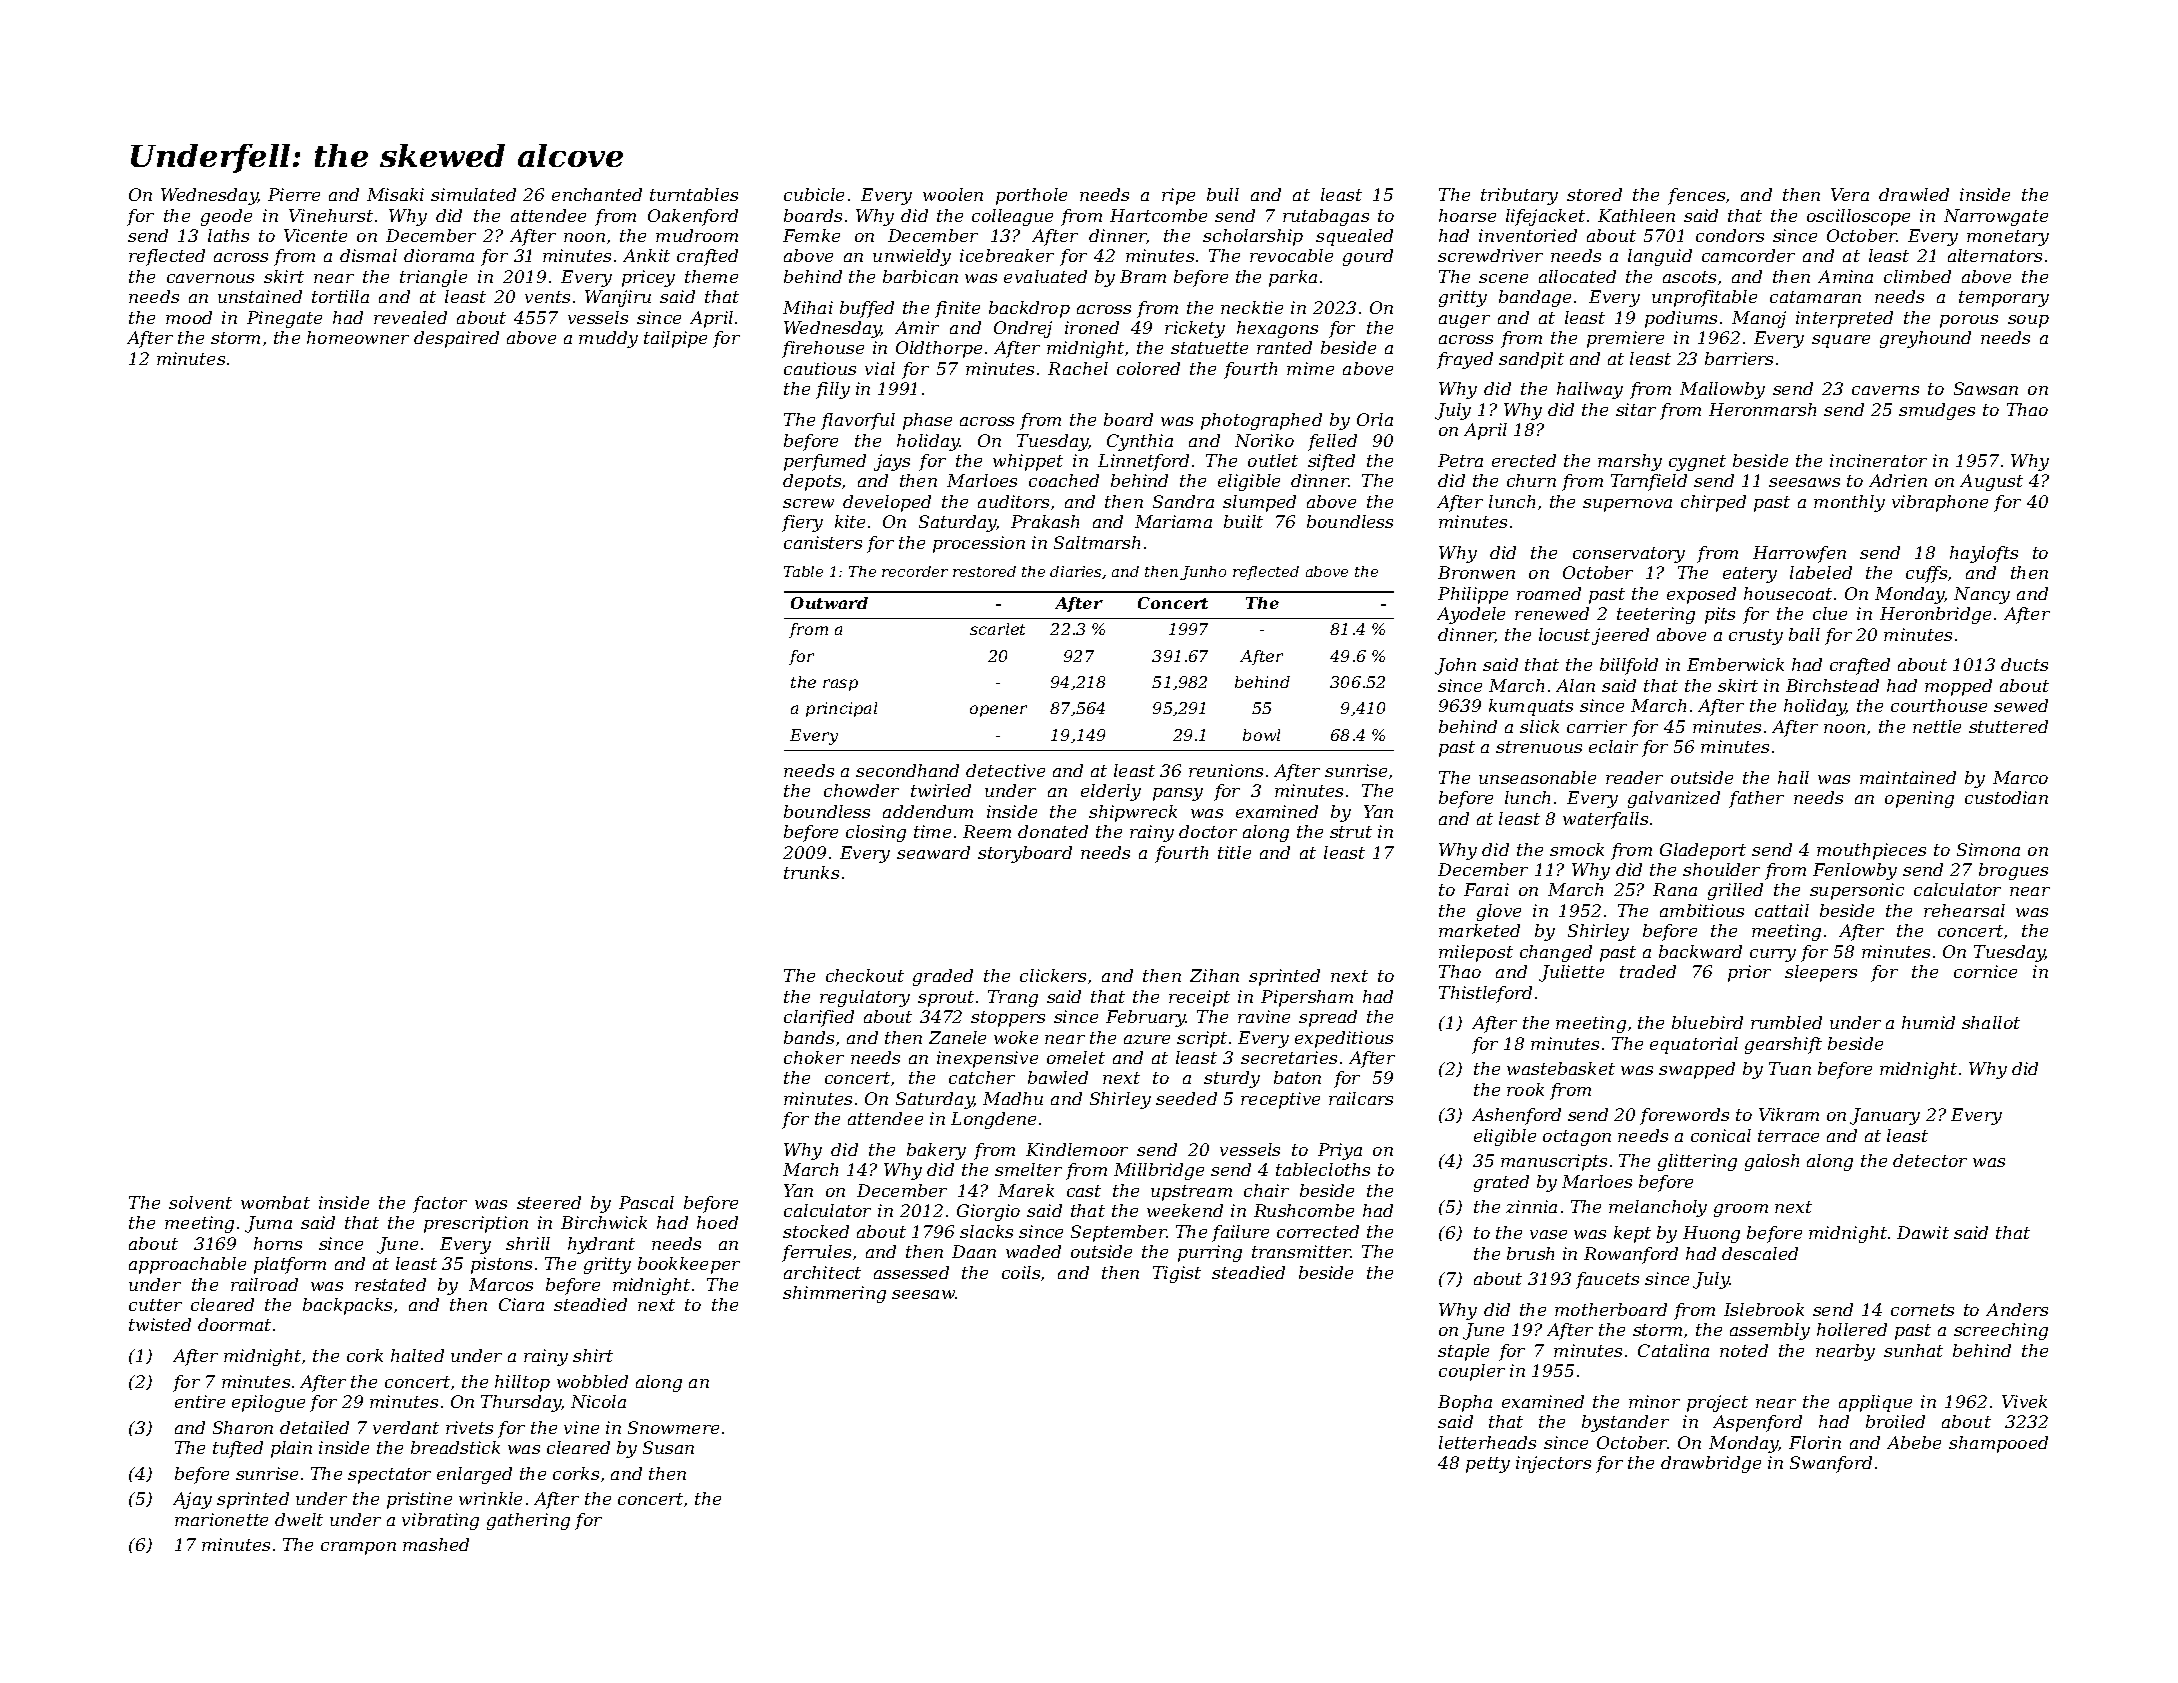  I want to click on Outward, so click(829, 603).
